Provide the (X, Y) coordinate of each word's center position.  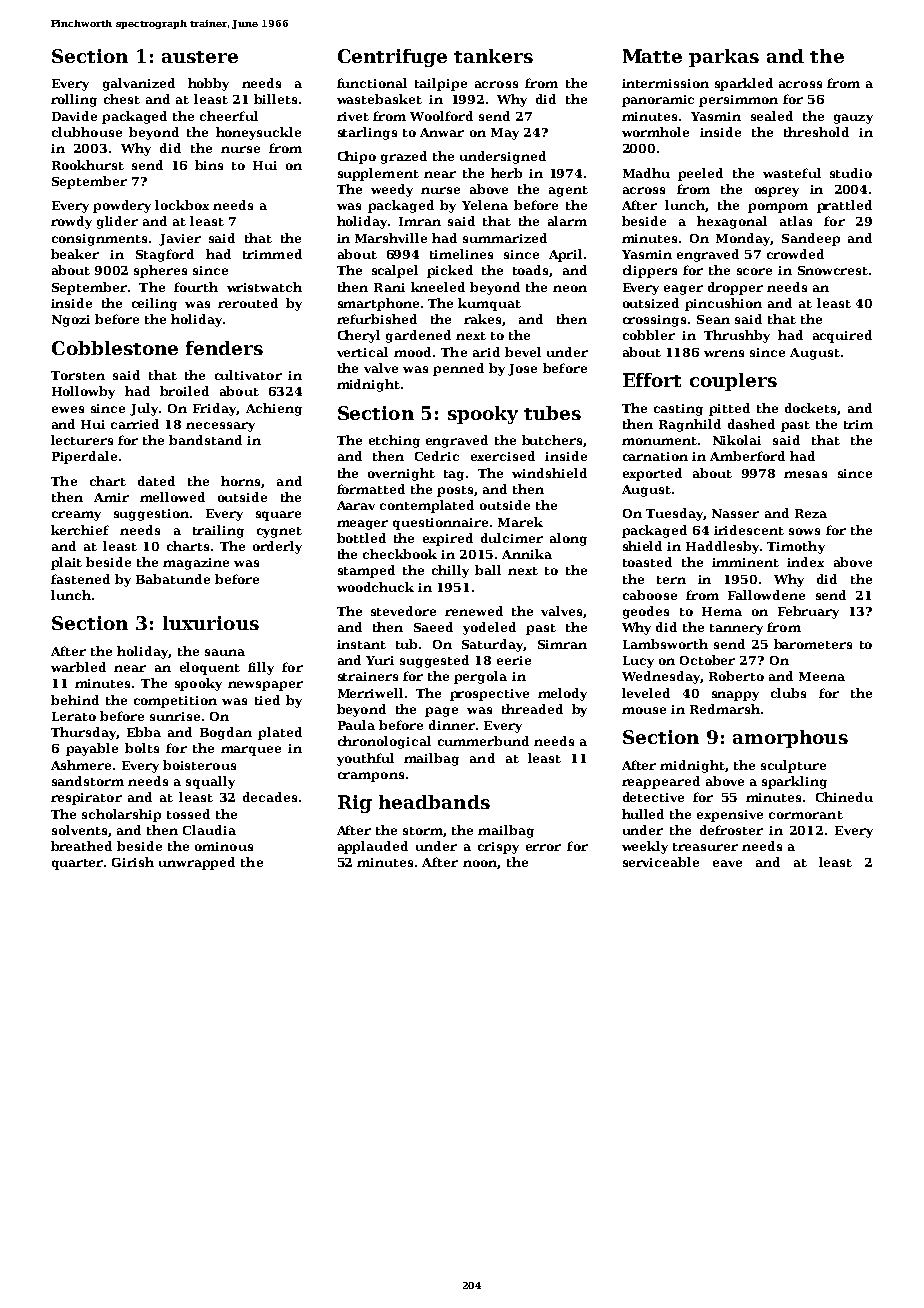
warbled (78, 667)
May (505, 134)
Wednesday (661, 677)
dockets (810, 408)
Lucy (638, 662)
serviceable (661, 862)
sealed (772, 116)
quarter (77, 864)
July (144, 409)
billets (275, 99)
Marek (520, 522)
